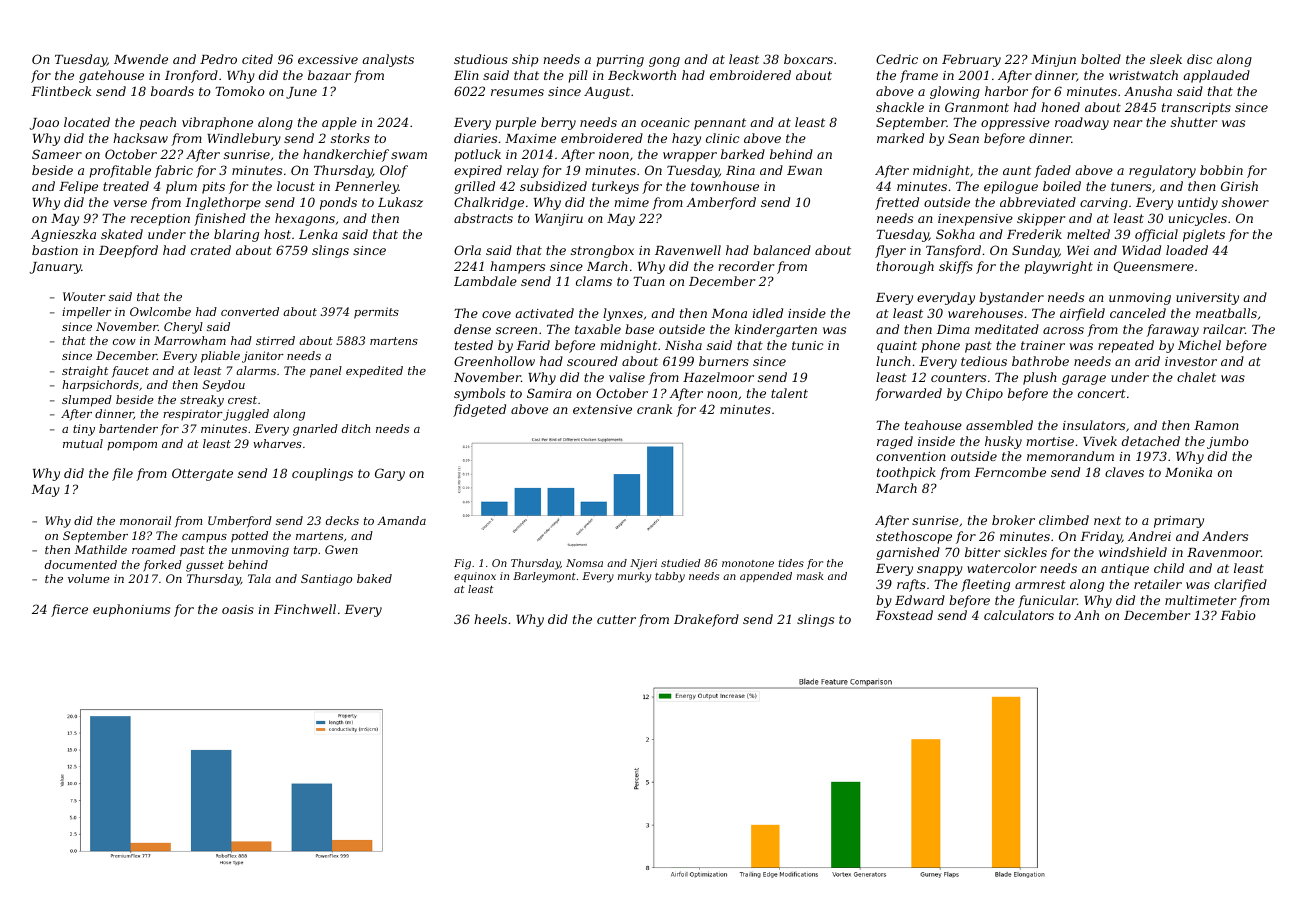  What do you see at coordinates (490, 619) in the page?
I see `heels` at bounding box center [490, 619].
